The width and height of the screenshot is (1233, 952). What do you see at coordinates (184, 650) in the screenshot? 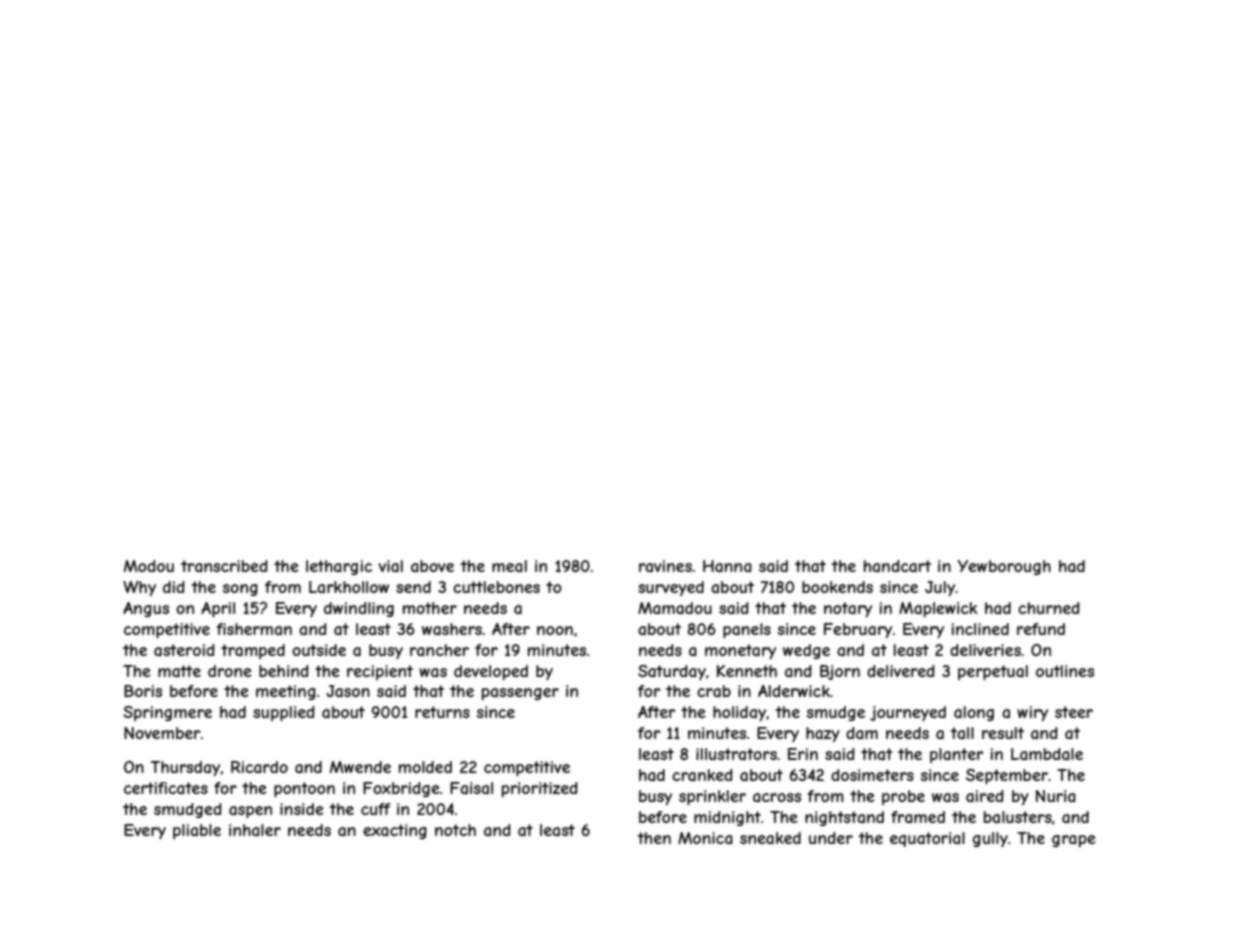
I see `asteroid` at bounding box center [184, 650].
